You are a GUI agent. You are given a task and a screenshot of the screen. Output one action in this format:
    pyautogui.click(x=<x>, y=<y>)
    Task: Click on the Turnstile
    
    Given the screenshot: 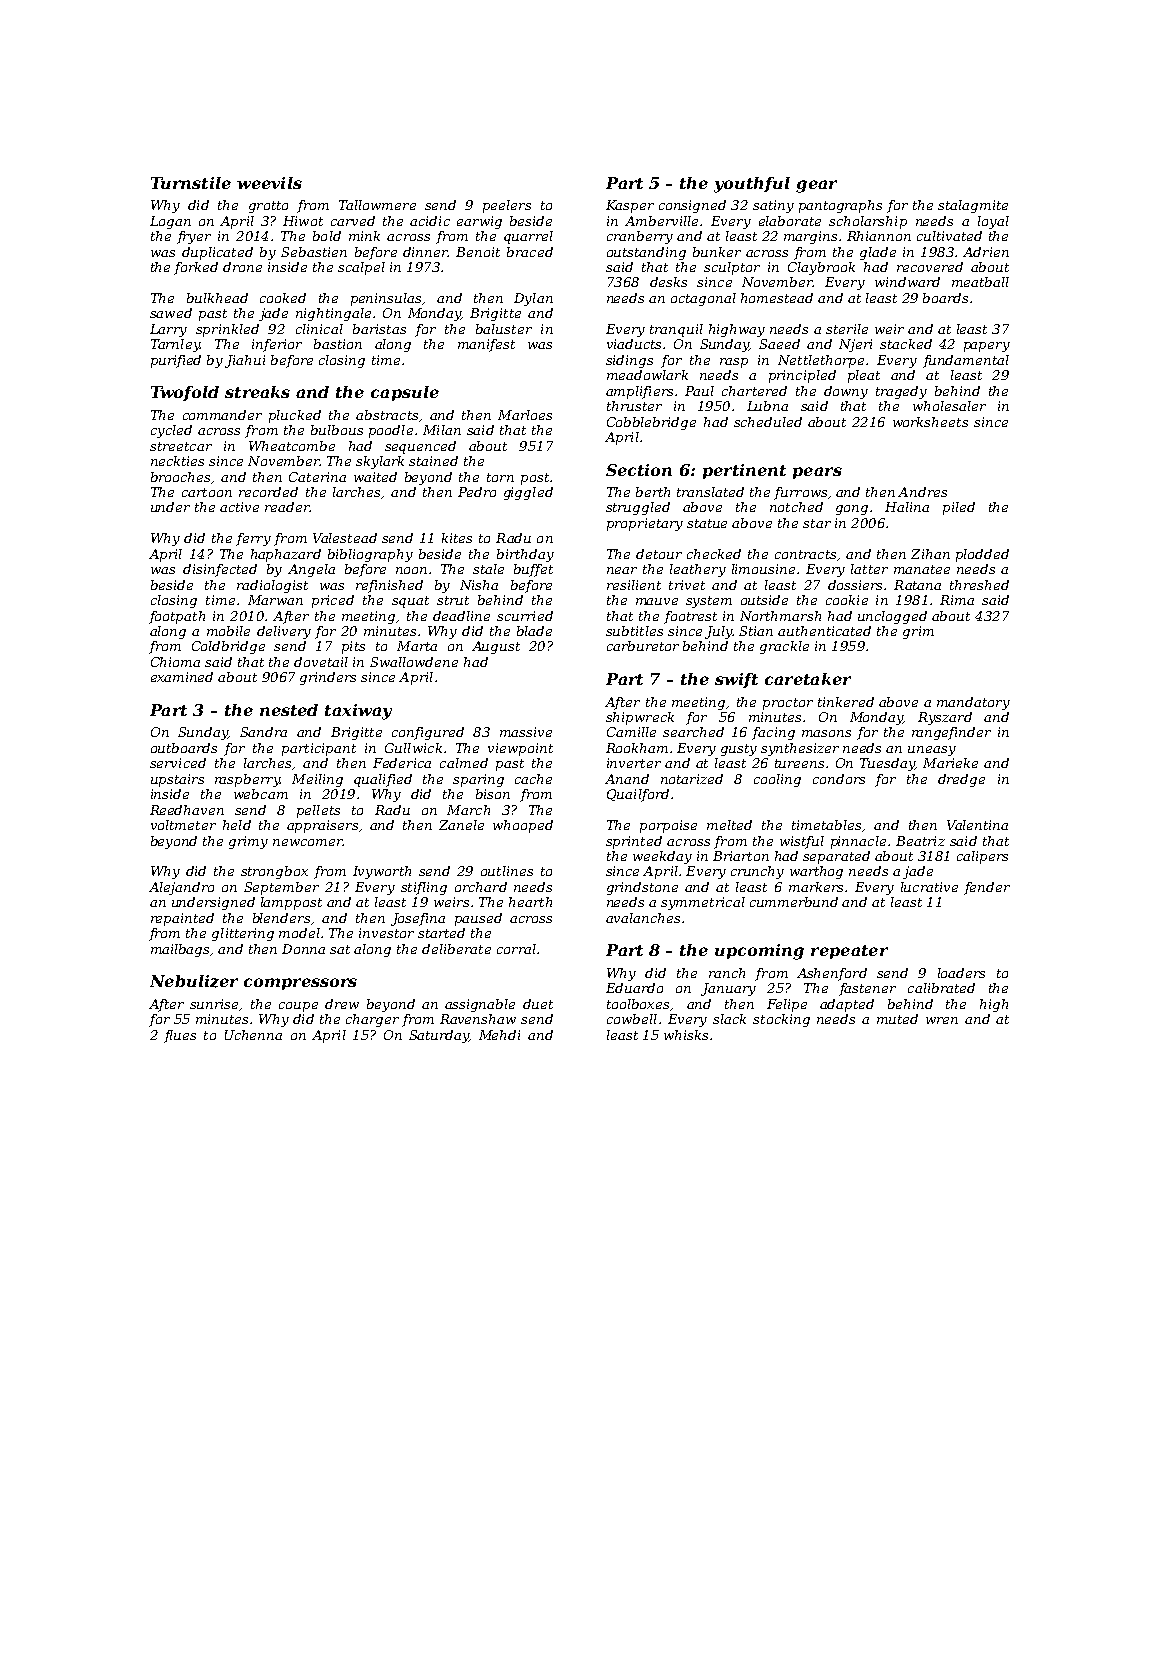 What is the action you would take?
    pyautogui.click(x=191, y=183)
